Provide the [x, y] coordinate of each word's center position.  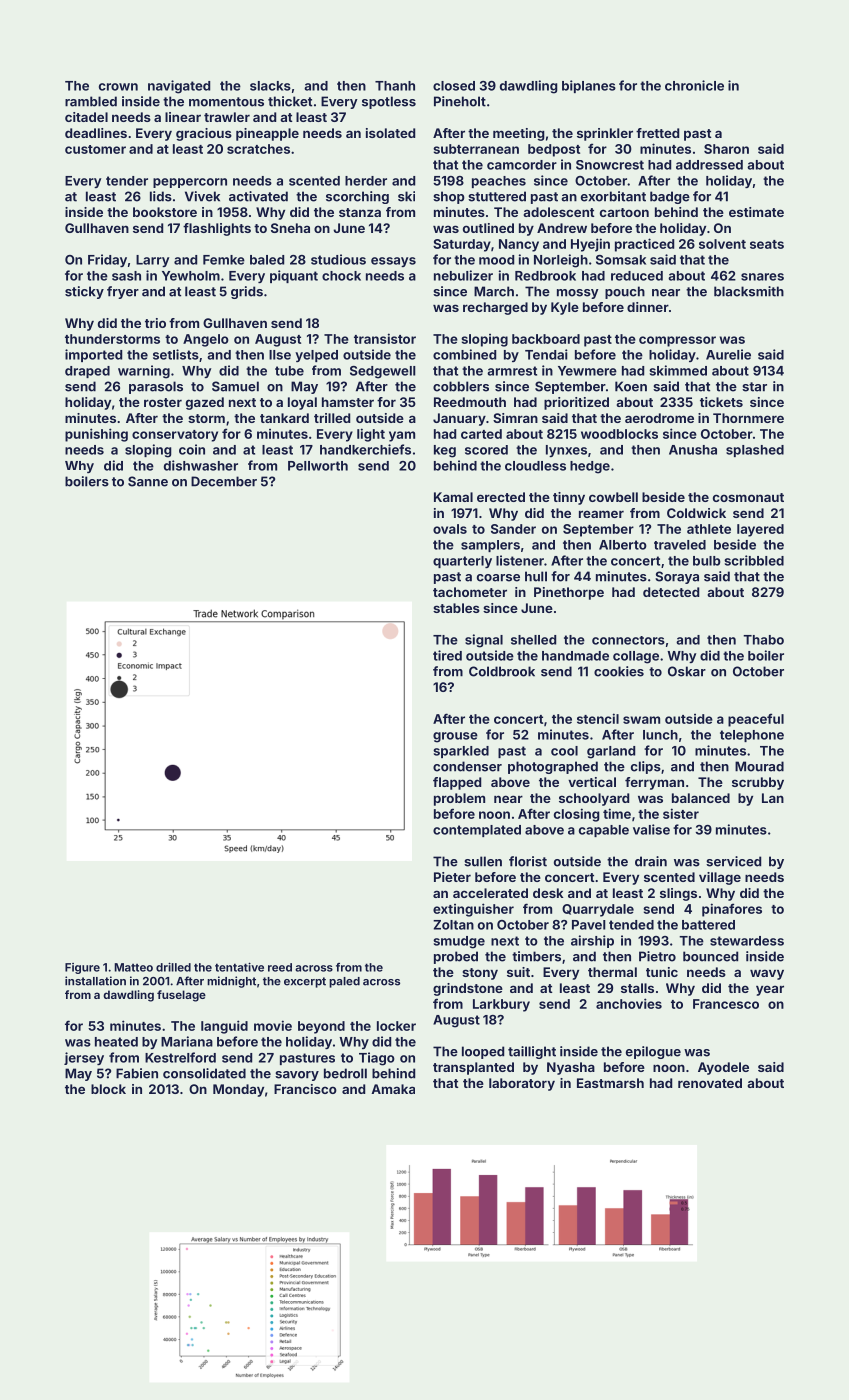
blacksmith [749, 291]
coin [192, 449]
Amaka [393, 1089]
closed [454, 86]
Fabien [137, 1073]
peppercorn [190, 183]
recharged [495, 308]
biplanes [589, 86]
